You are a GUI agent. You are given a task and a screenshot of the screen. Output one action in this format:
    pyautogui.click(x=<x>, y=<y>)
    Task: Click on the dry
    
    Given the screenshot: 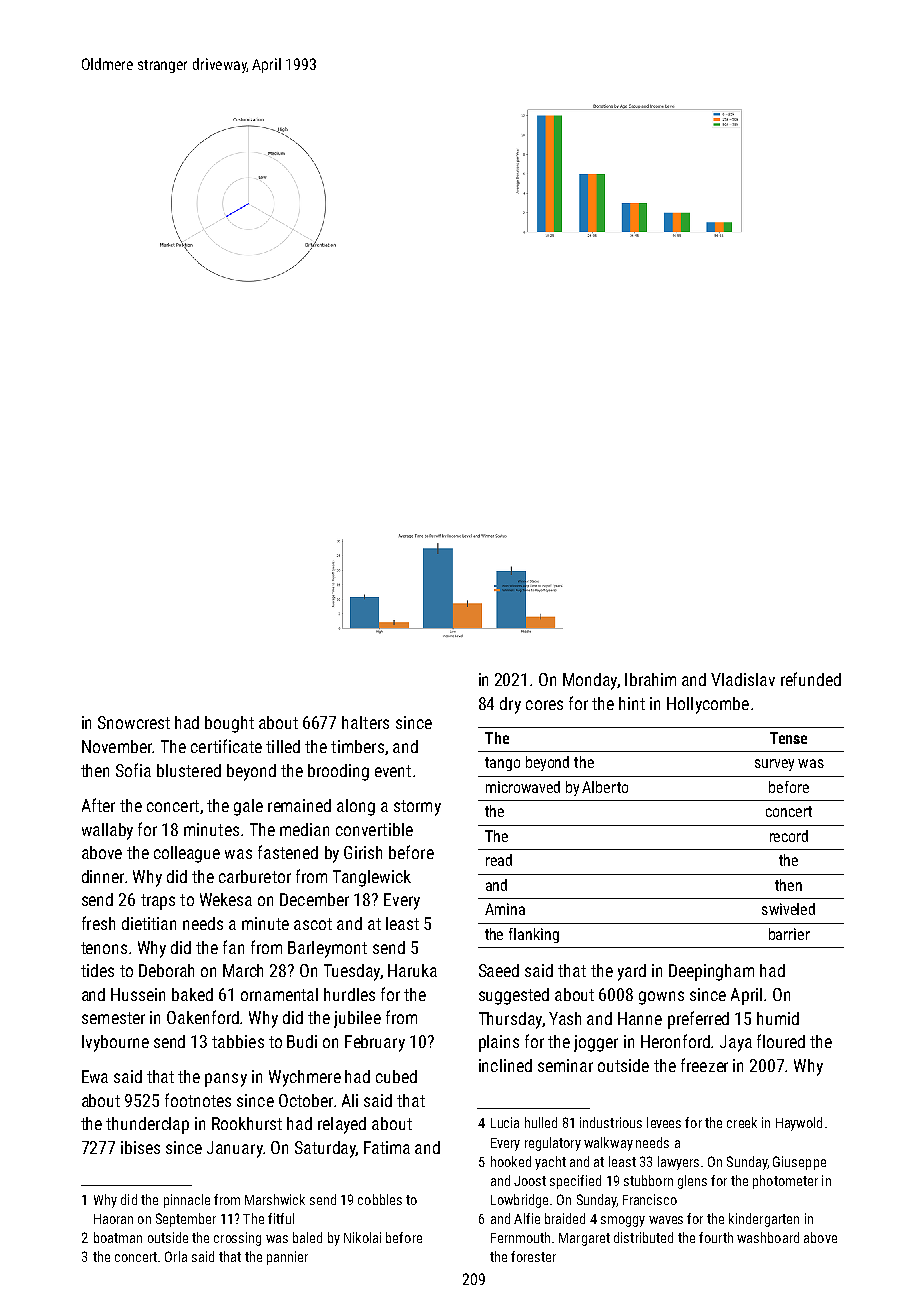 What is the action you would take?
    pyautogui.click(x=510, y=705)
